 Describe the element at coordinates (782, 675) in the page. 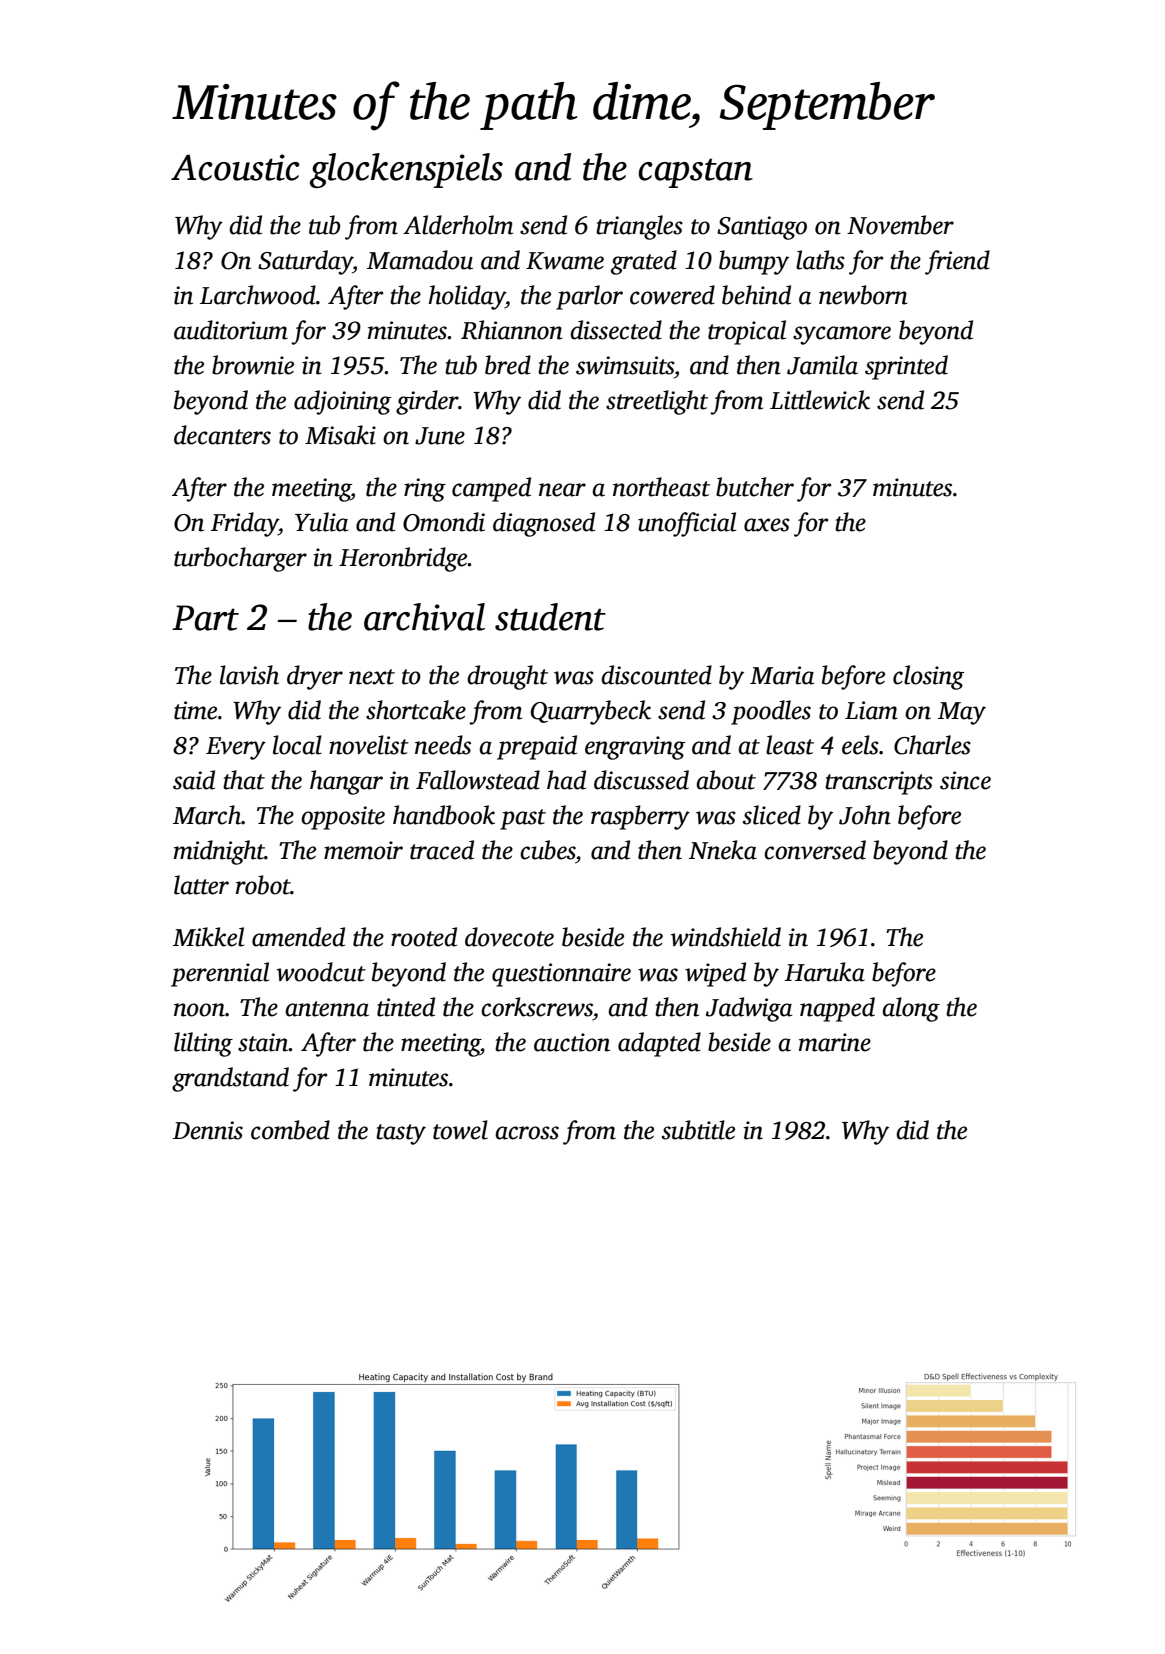

I see `Maria` at that location.
